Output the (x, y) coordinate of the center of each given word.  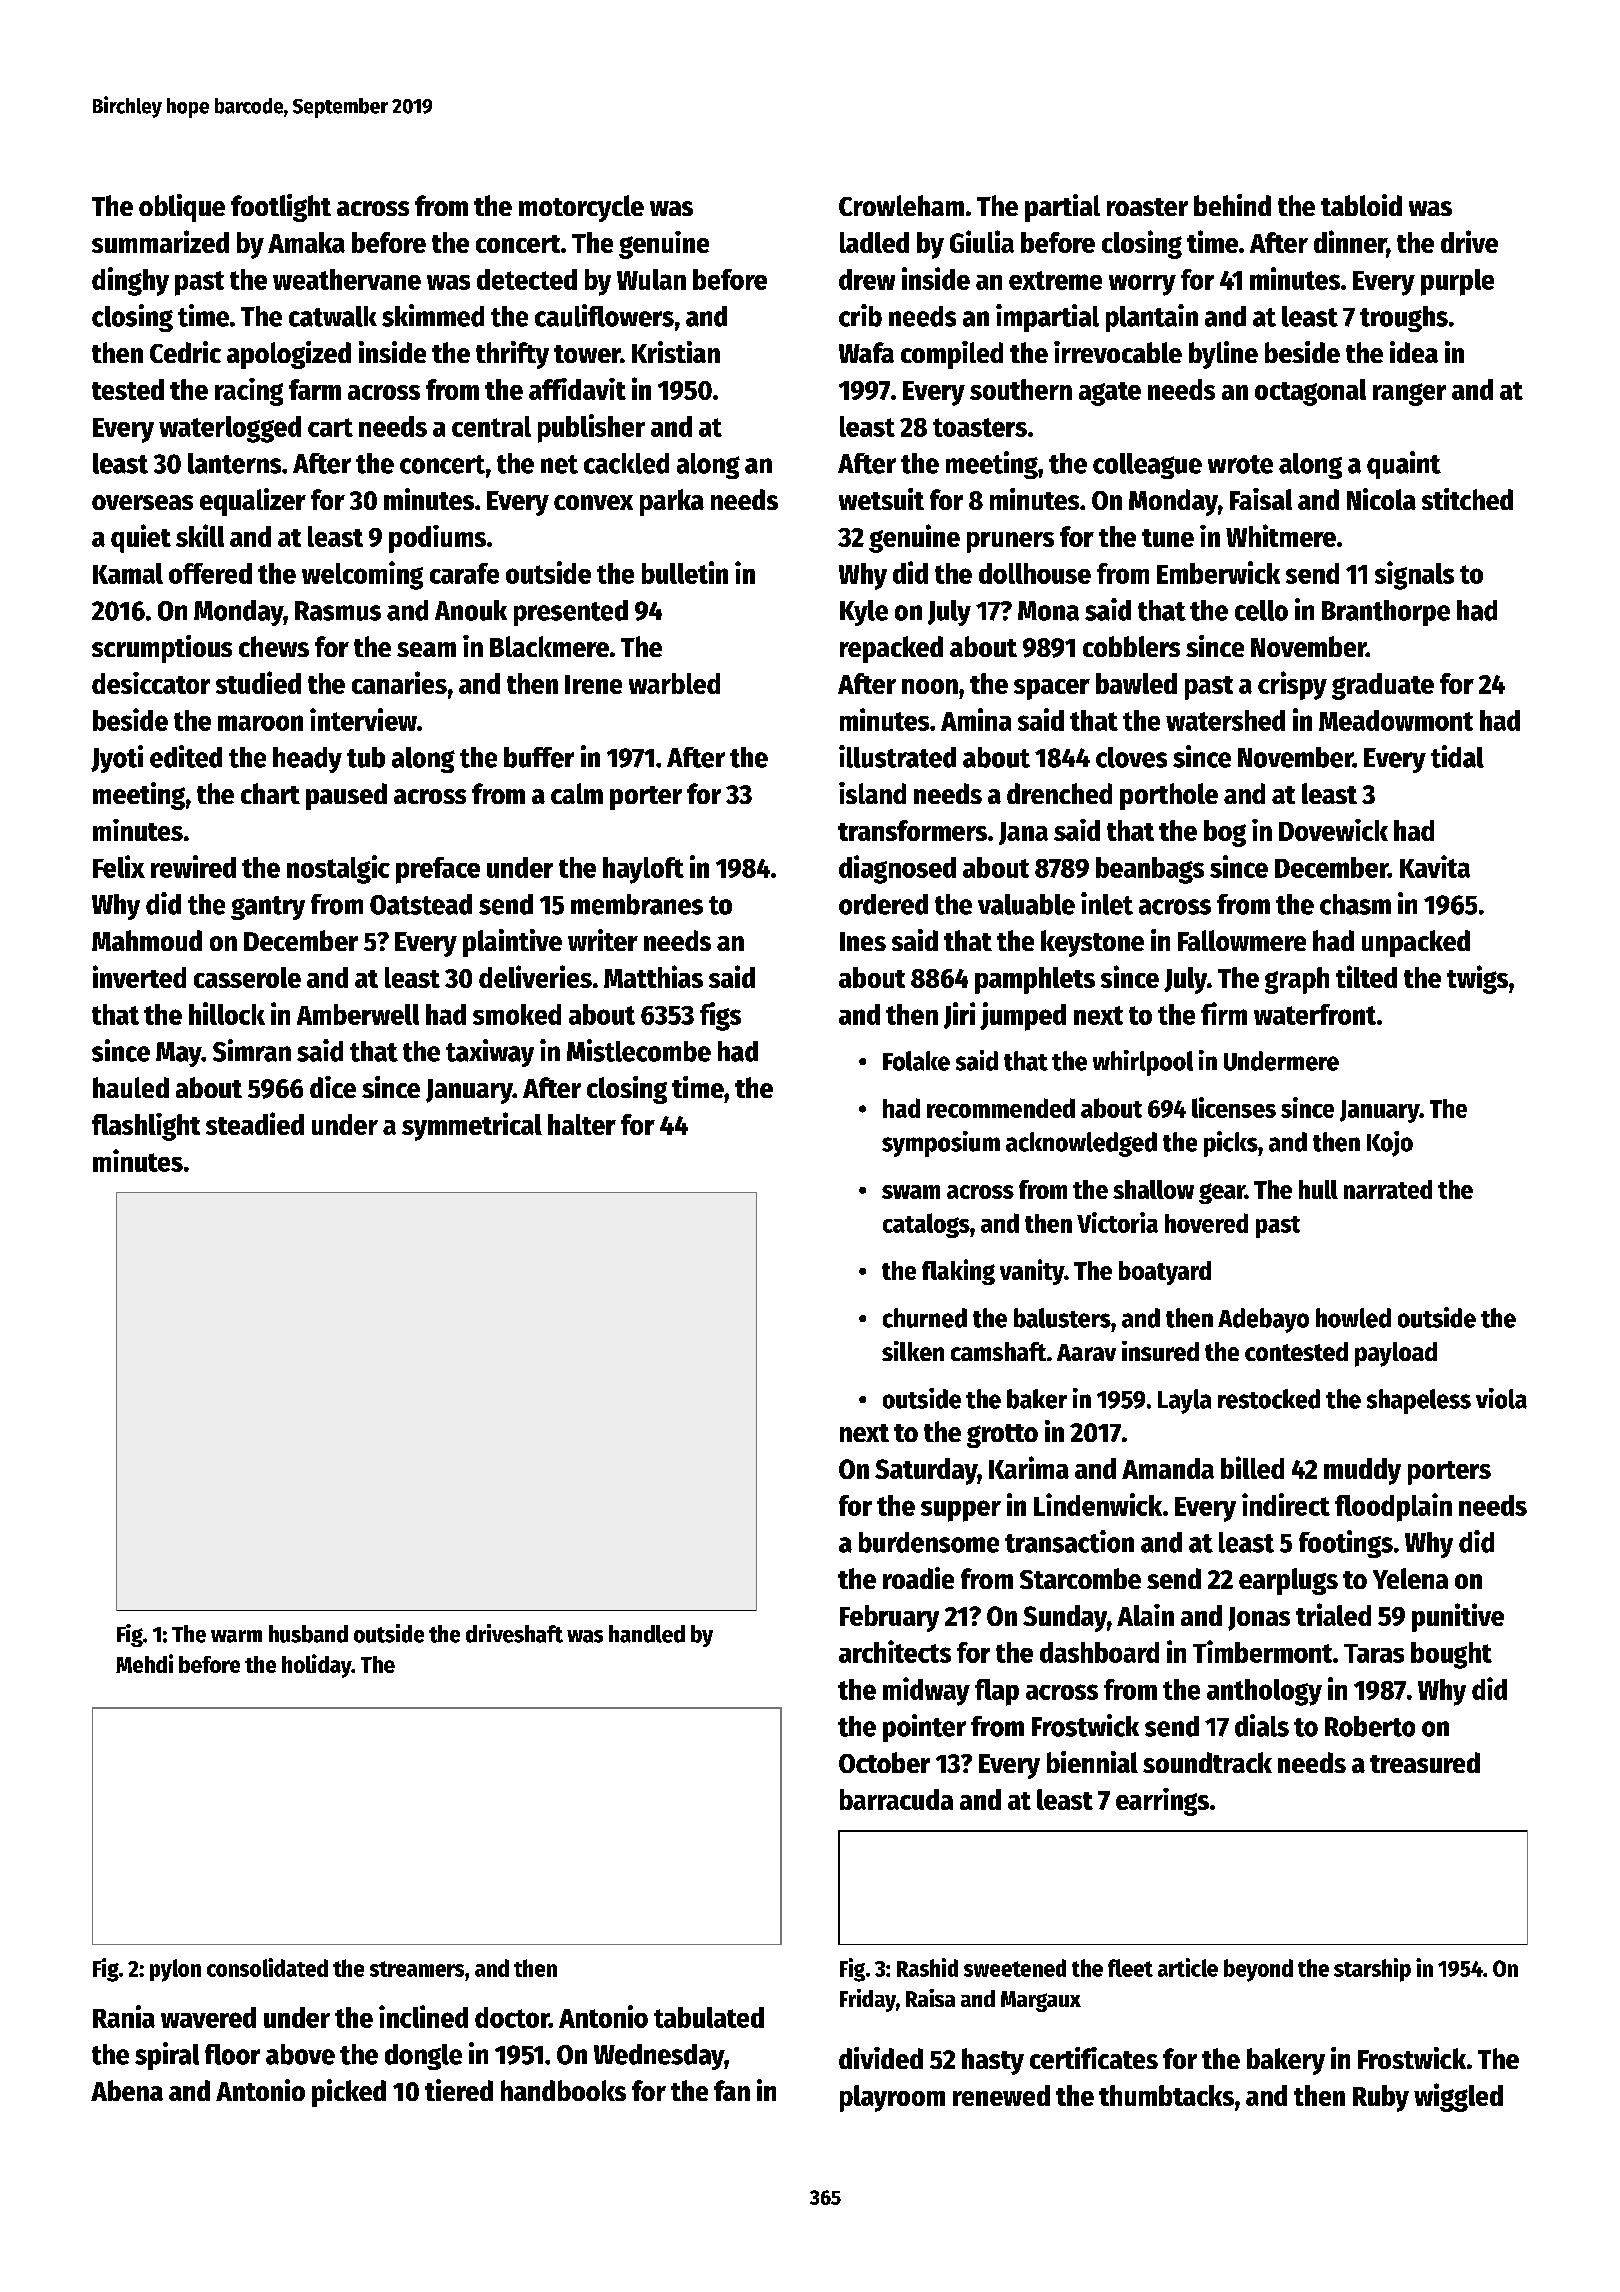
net (559, 464)
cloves (1131, 757)
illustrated (897, 756)
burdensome (929, 1542)
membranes (637, 904)
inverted (139, 976)
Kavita (1435, 866)
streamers (417, 1969)
